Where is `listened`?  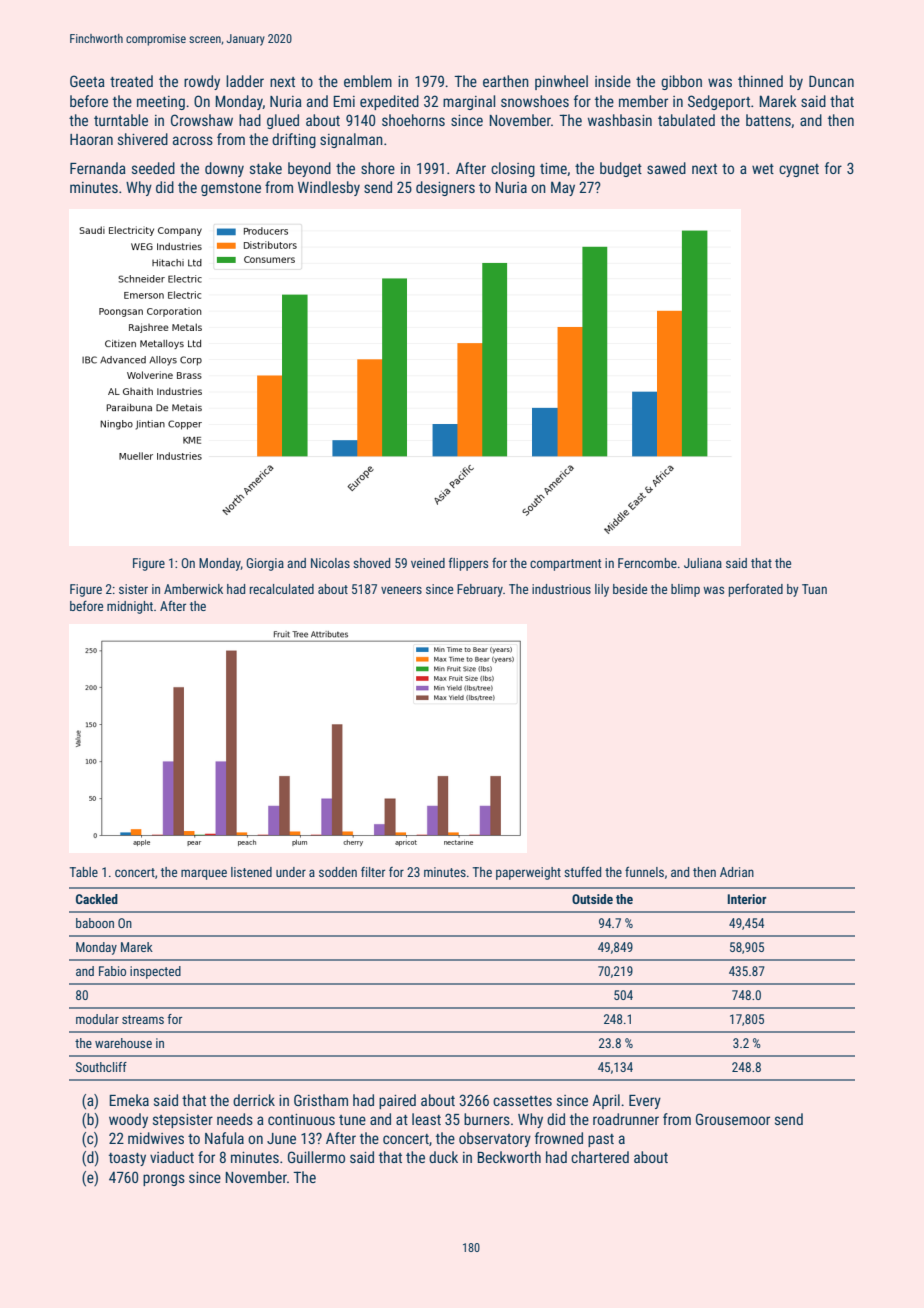
listened is located at coordinates (251, 872).
